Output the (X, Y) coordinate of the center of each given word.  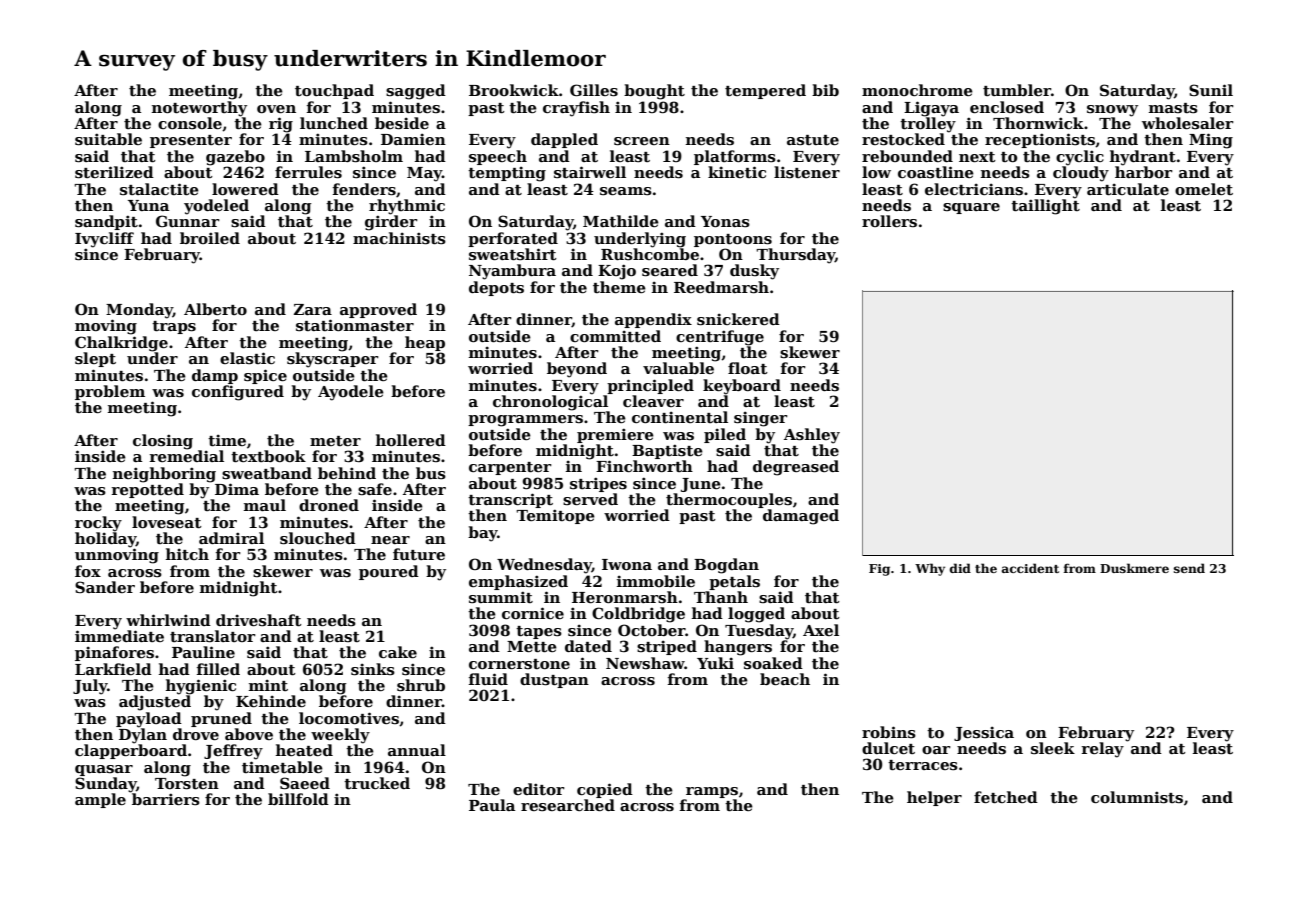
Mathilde (621, 221)
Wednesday (544, 566)
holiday (105, 540)
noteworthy (199, 109)
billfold (298, 799)
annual (417, 750)
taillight (1045, 207)
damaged (801, 517)
